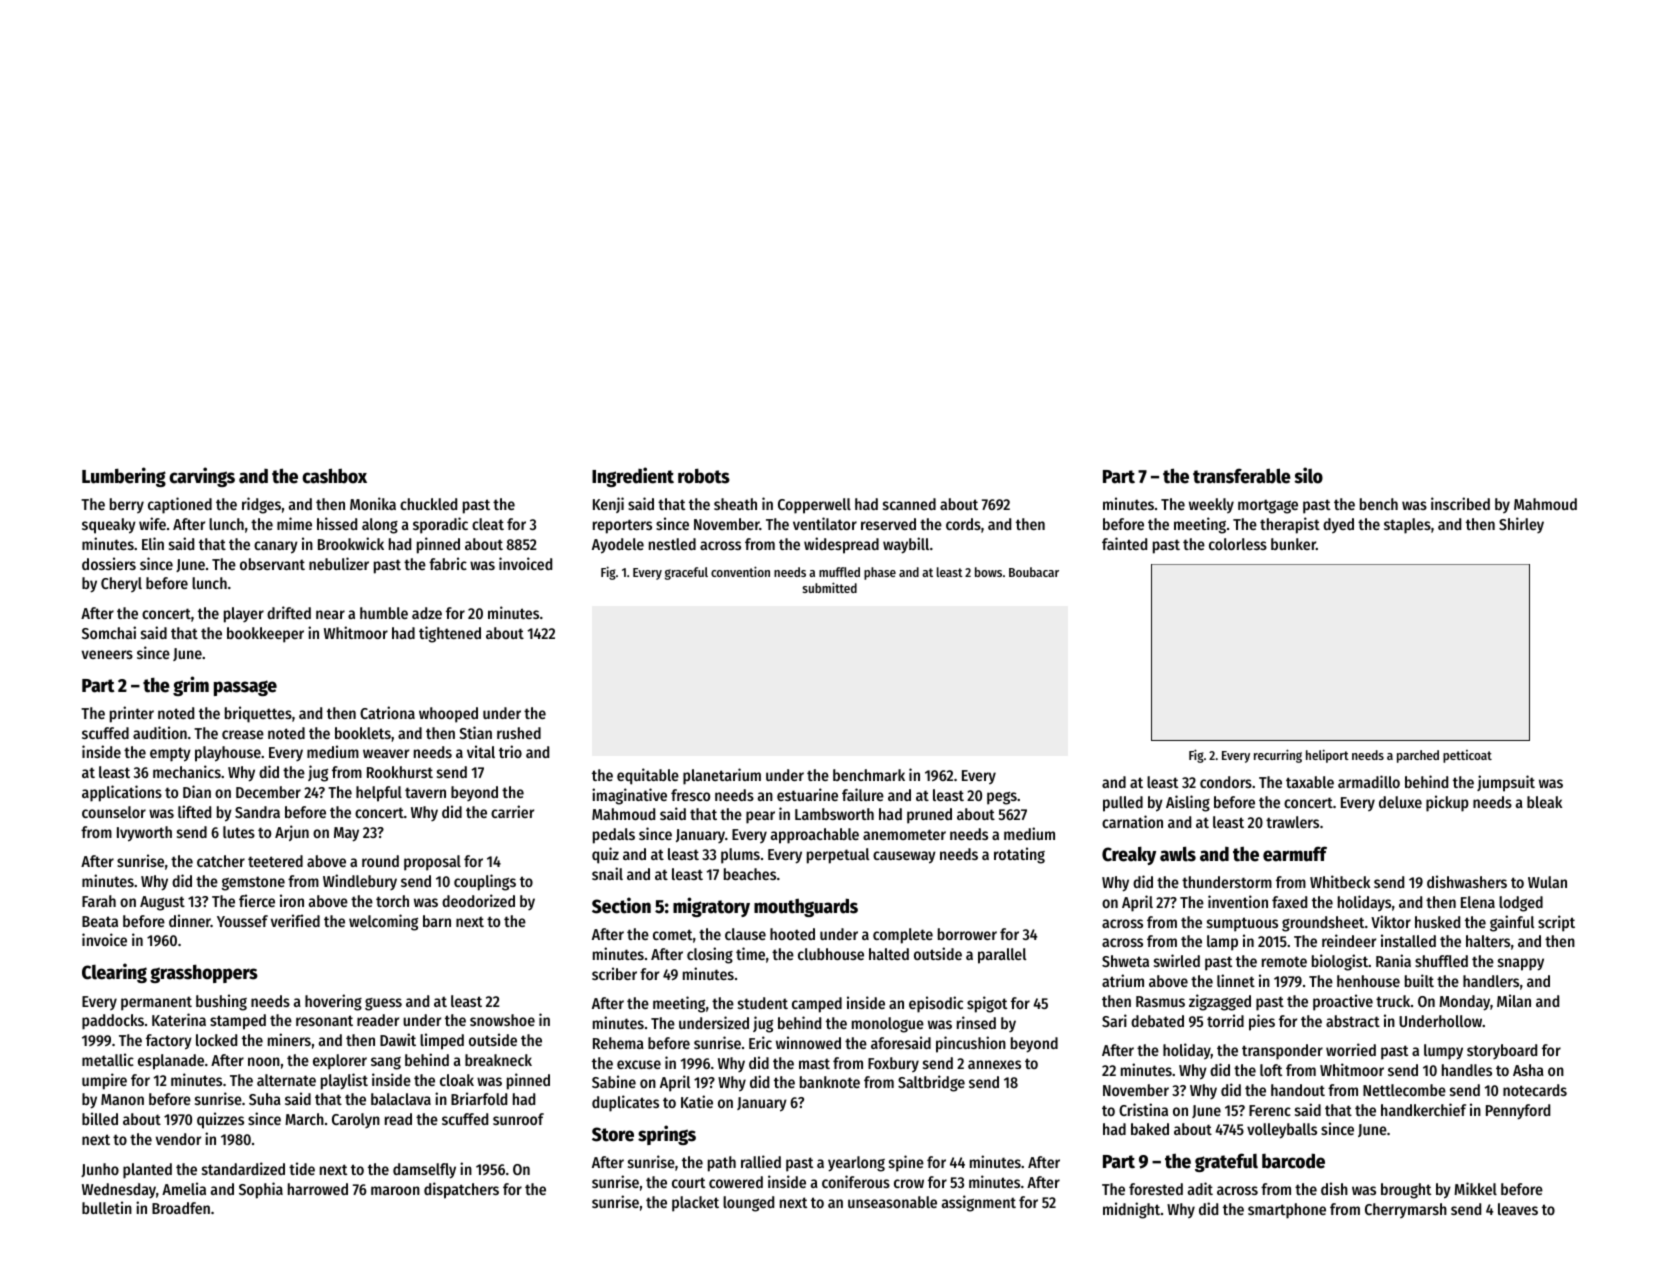 This page has width=1660, height=1282. What do you see at coordinates (122, 793) in the page?
I see `applications` at bounding box center [122, 793].
